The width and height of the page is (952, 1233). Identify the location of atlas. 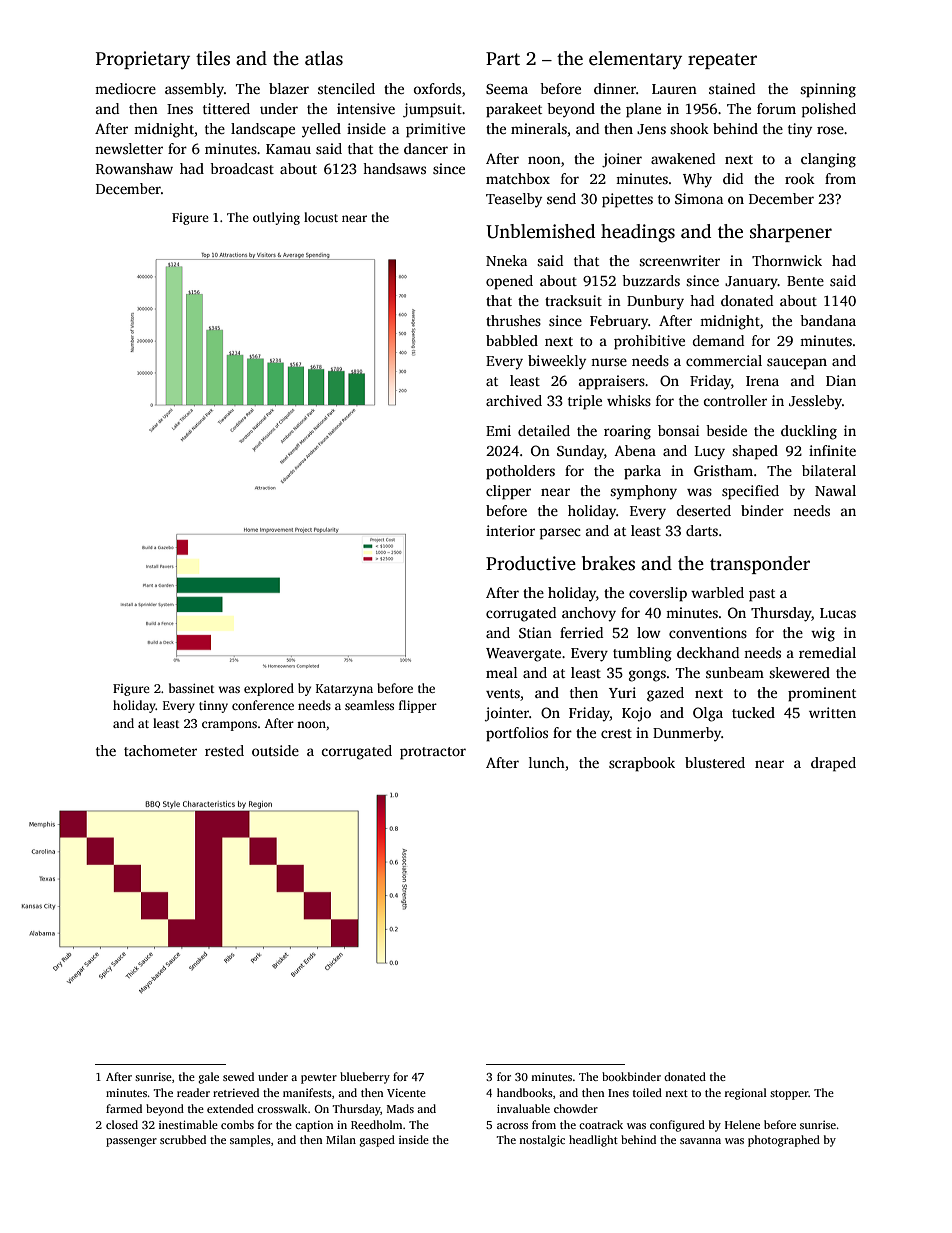
(324, 58).
